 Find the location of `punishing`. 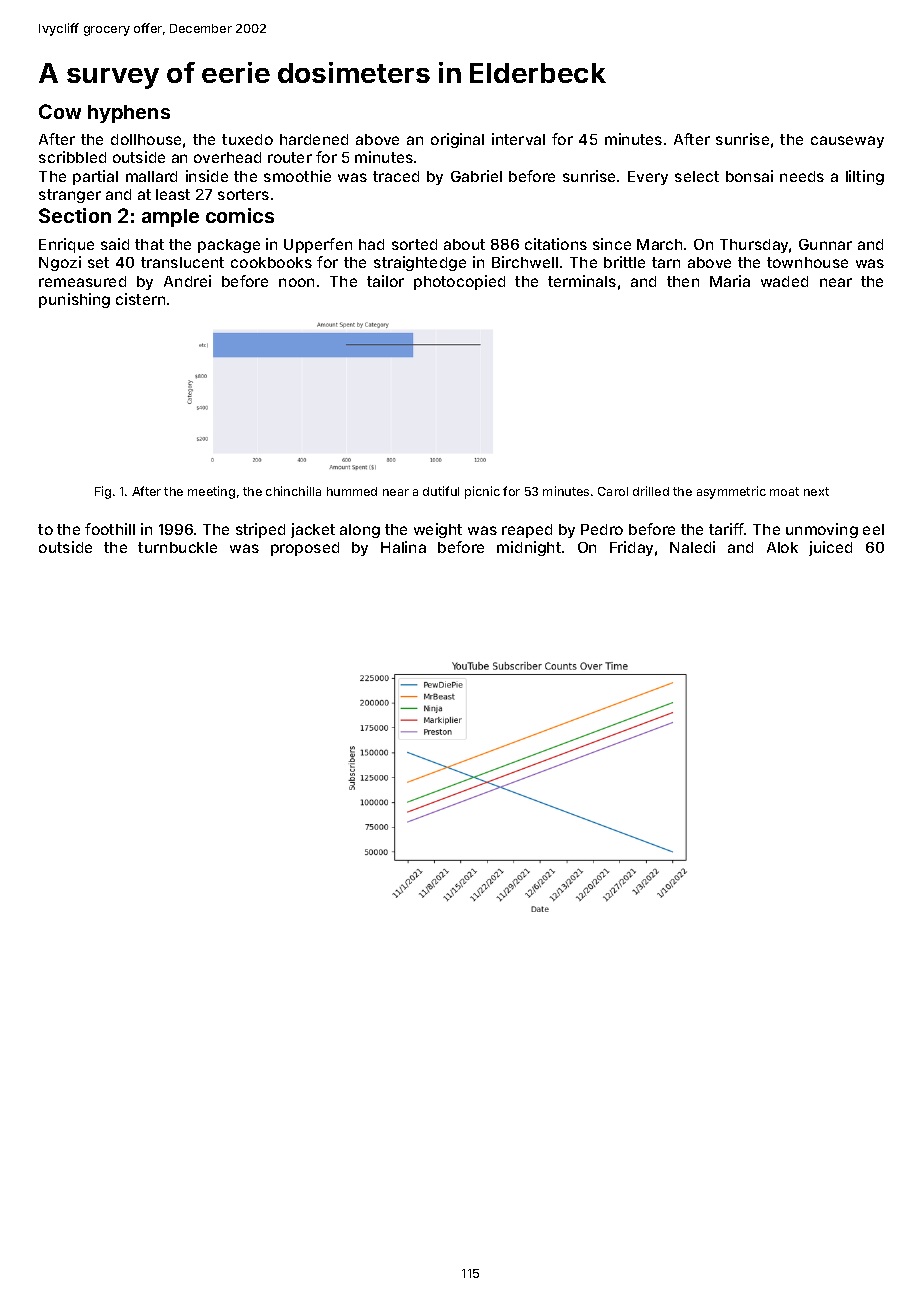

punishing is located at coordinates (74, 300).
